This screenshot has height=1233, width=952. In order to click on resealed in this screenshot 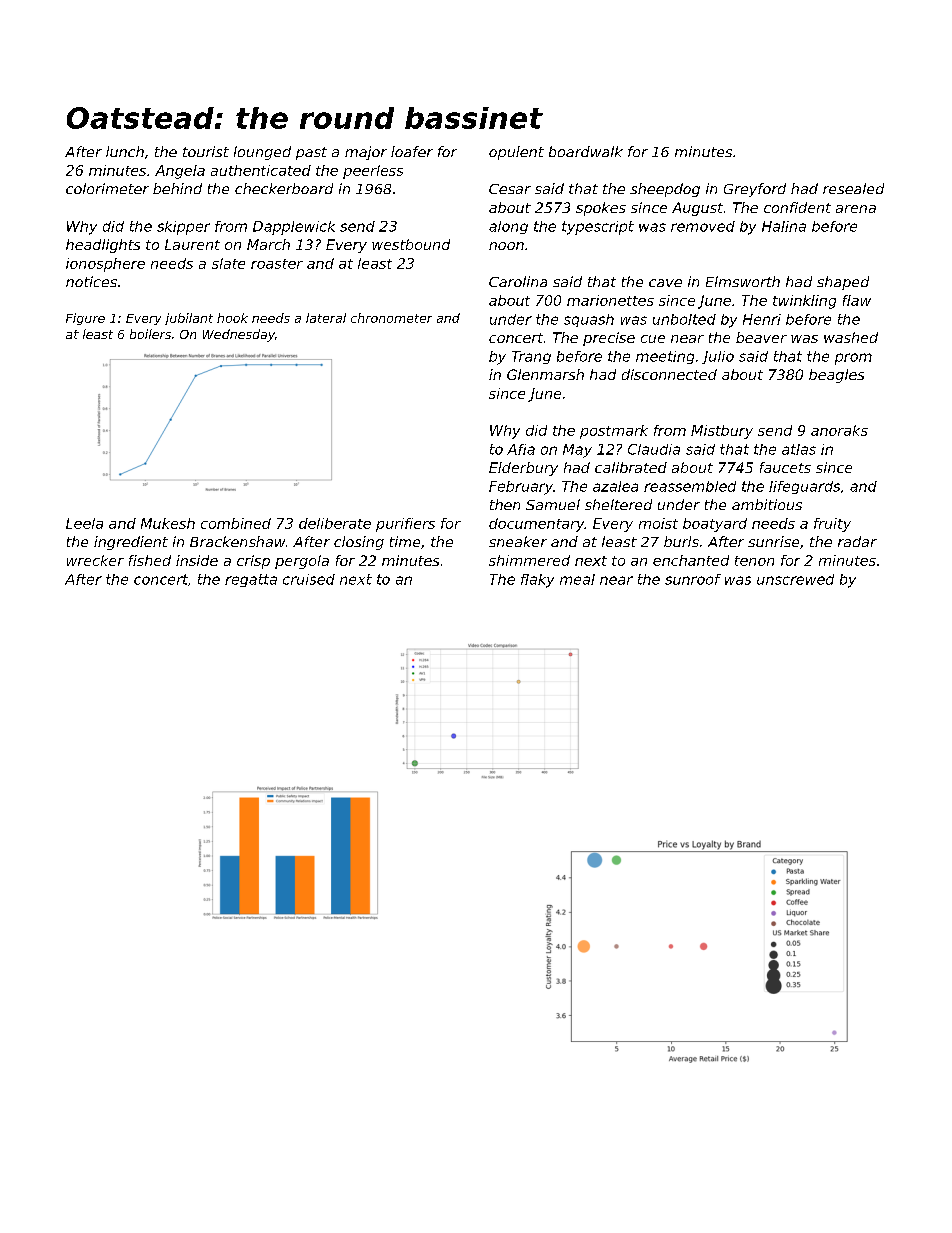, I will do `click(853, 188)`.
